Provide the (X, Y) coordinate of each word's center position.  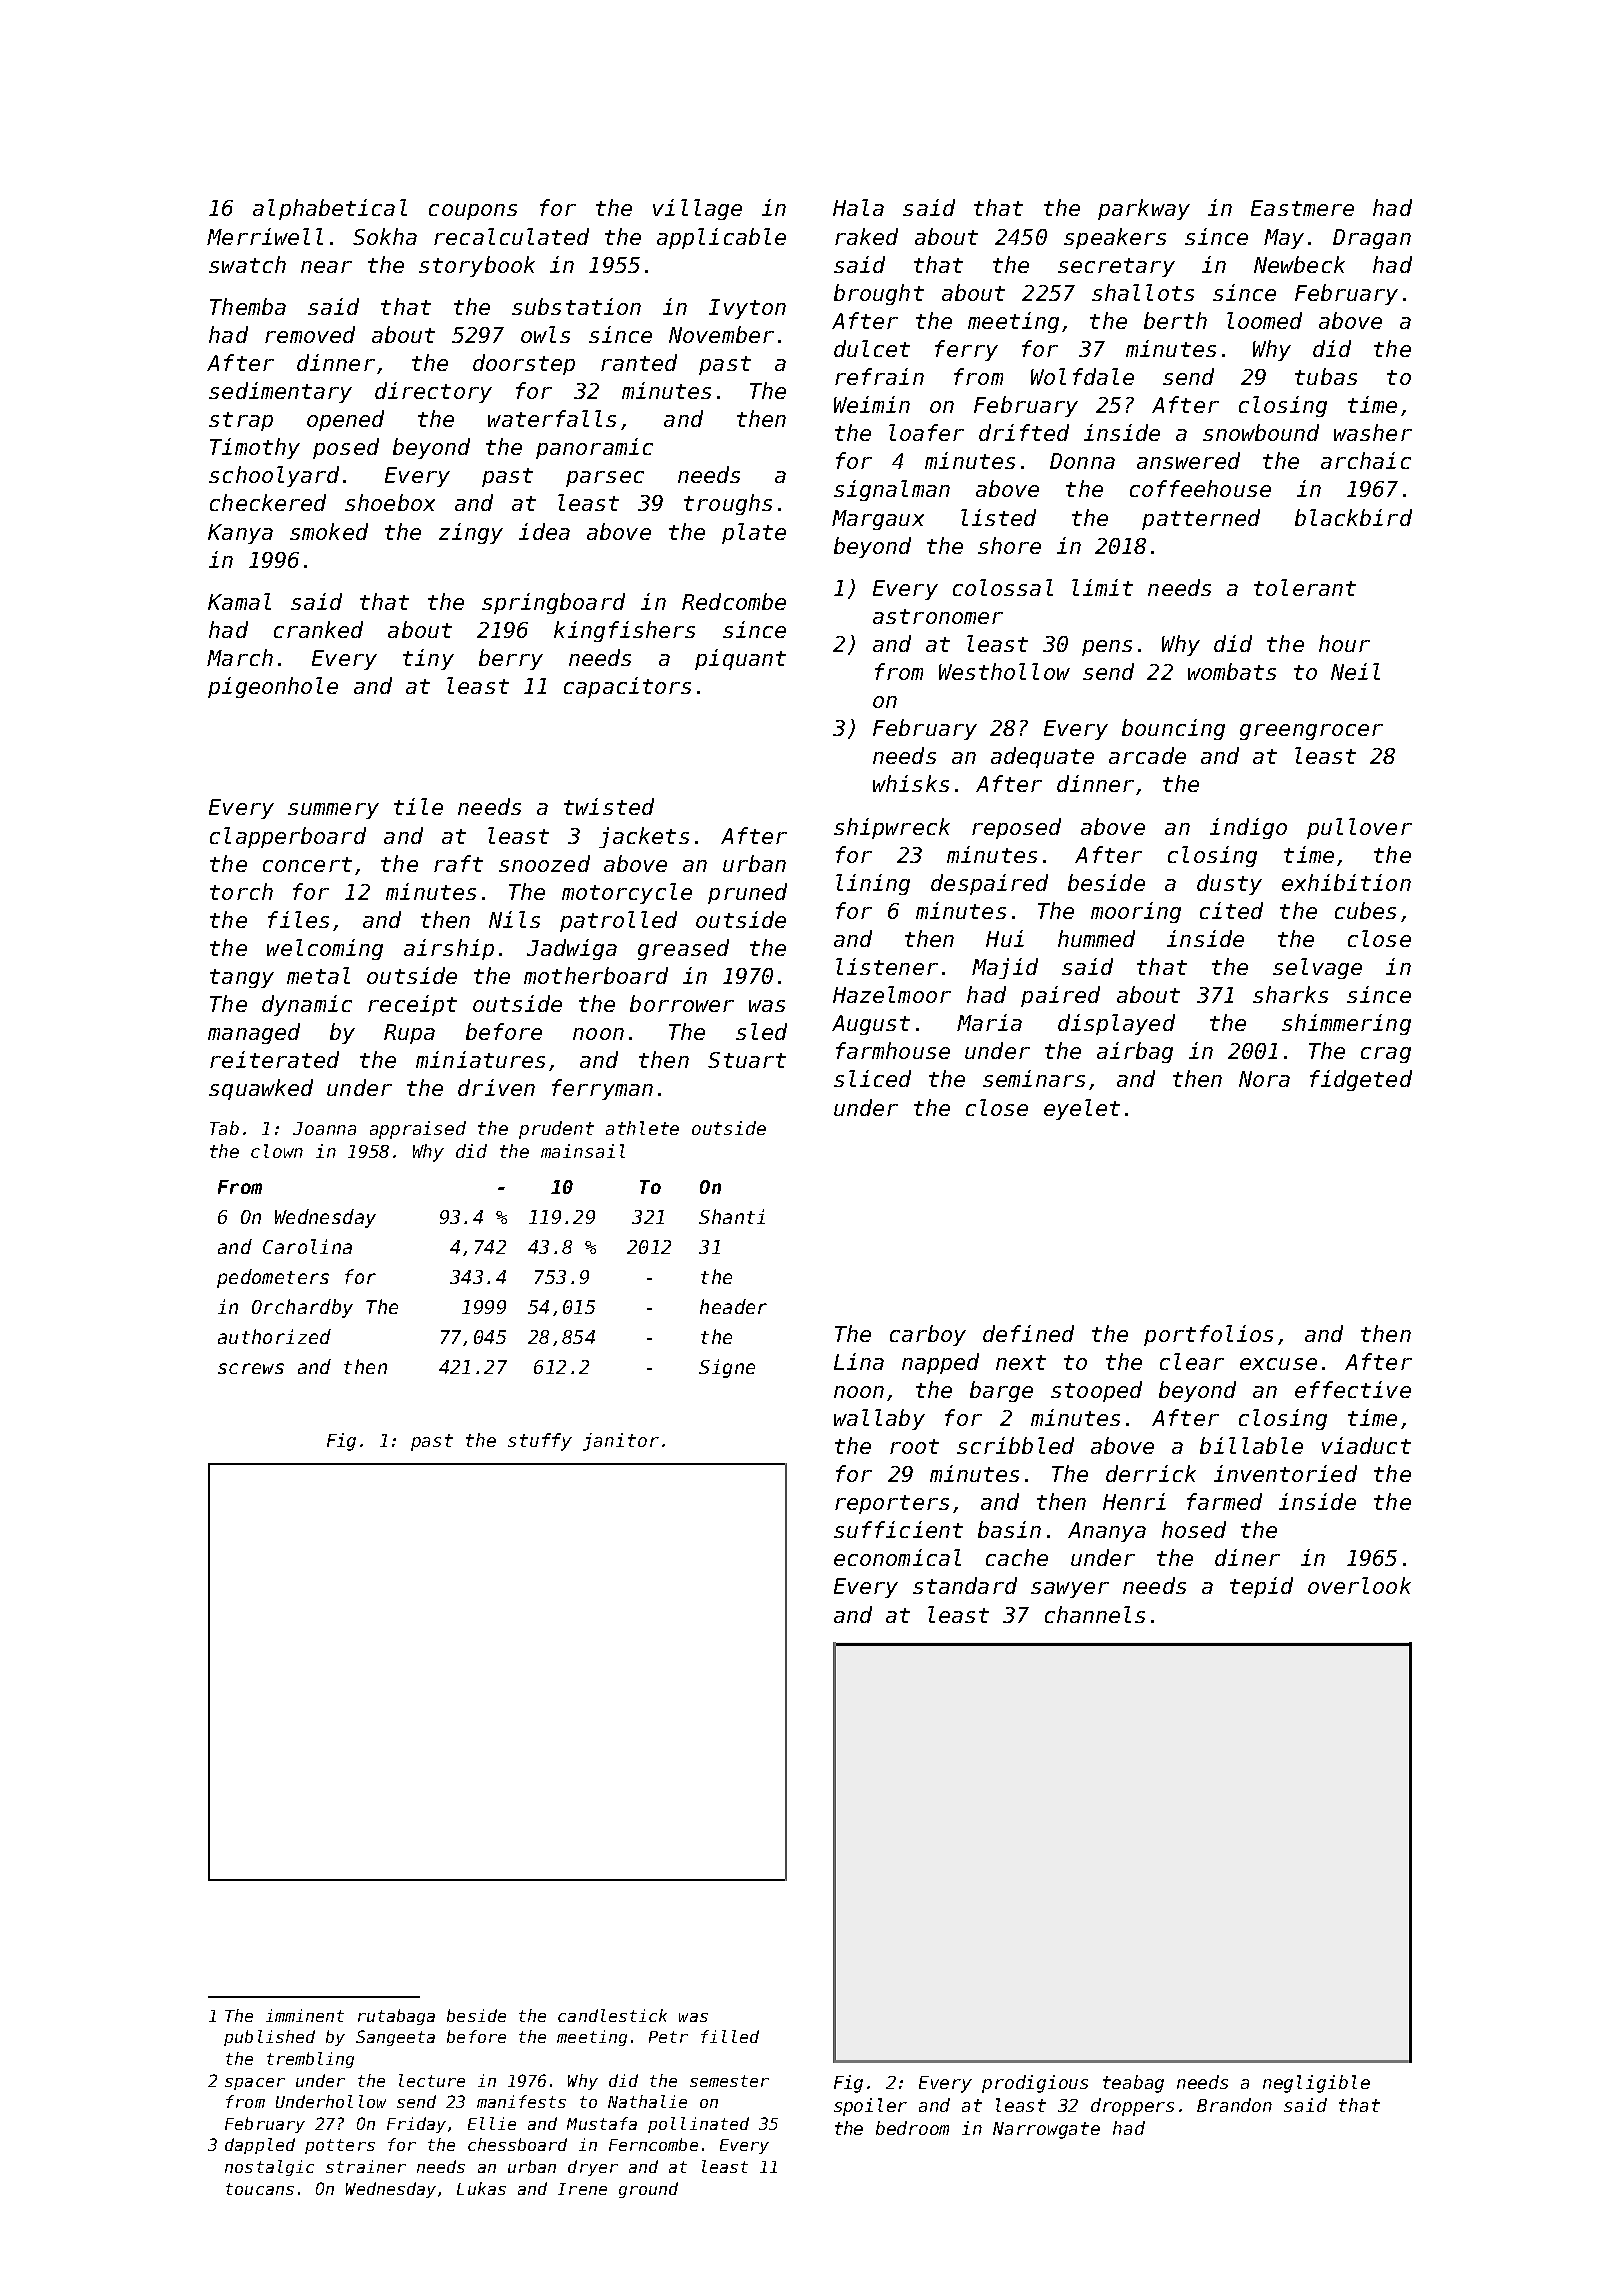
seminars (1034, 1078)
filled (730, 2036)
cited (1231, 910)
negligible (1316, 2084)
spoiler (870, 2107)
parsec (605, 479)
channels (1095, 1614)
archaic (1366, 460)
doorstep (524, 364)
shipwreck (892, 828)
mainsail (583, 1151)
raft (458, 863)
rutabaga (396, 2017)
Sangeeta (395, 2038)
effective (1353, 1389)
